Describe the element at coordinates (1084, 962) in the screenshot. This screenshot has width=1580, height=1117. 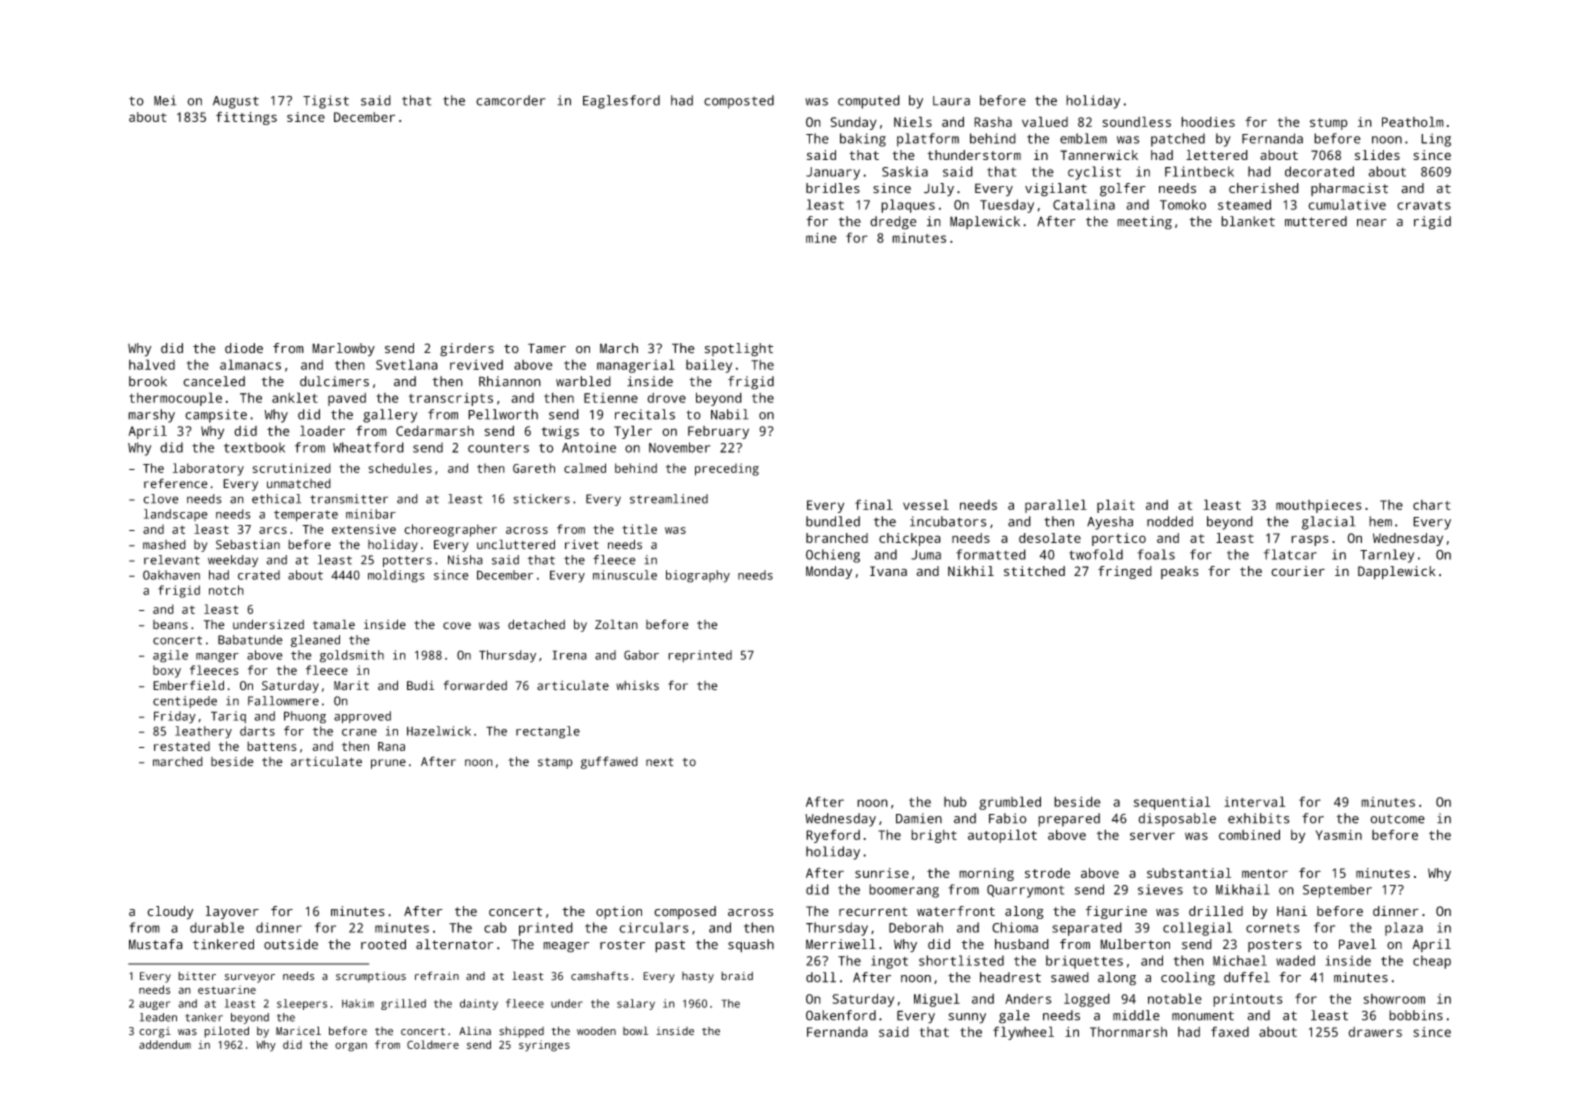
I see `briquettes` at that location.
